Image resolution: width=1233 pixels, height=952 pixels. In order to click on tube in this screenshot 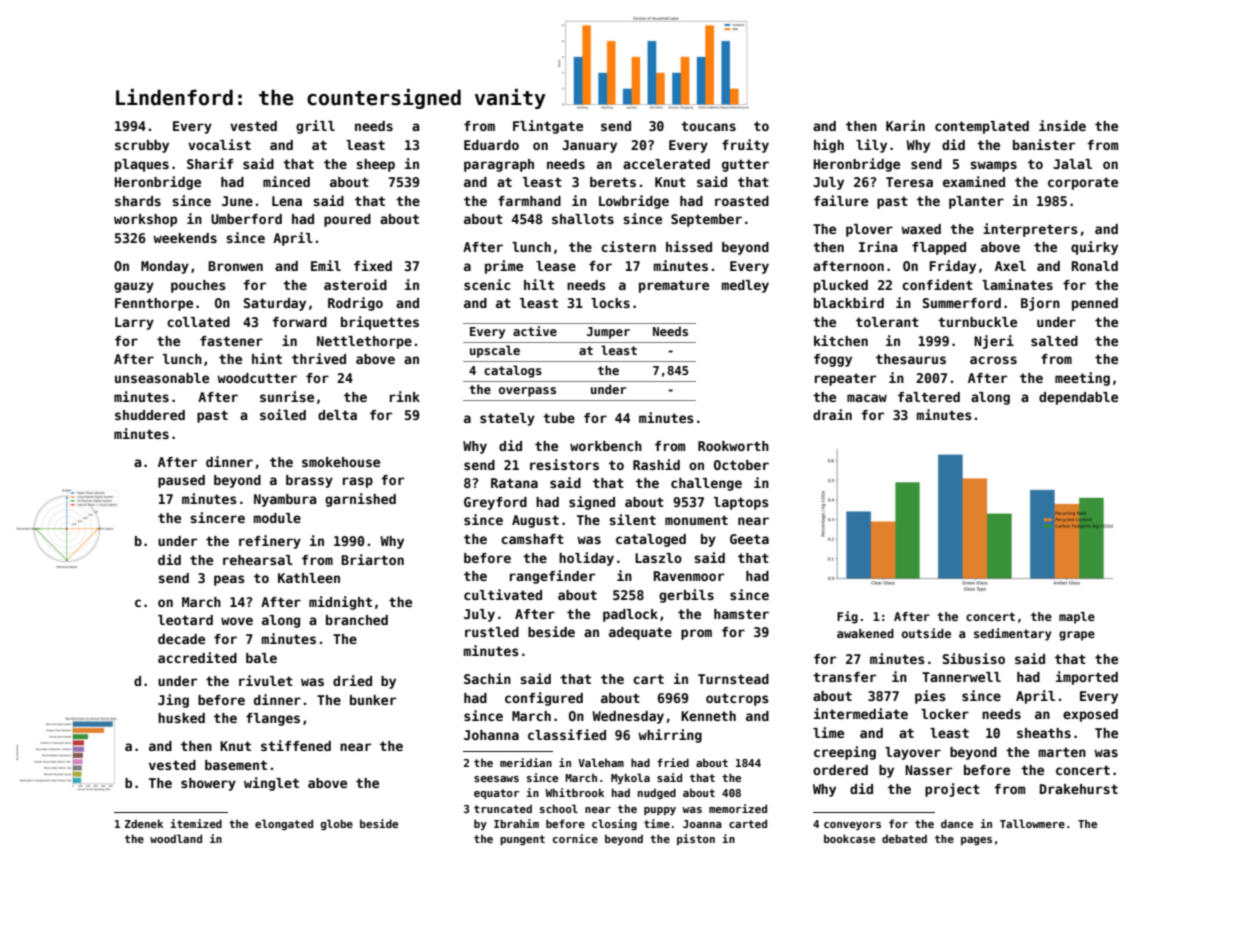, I will do `click(559, 418)`.
